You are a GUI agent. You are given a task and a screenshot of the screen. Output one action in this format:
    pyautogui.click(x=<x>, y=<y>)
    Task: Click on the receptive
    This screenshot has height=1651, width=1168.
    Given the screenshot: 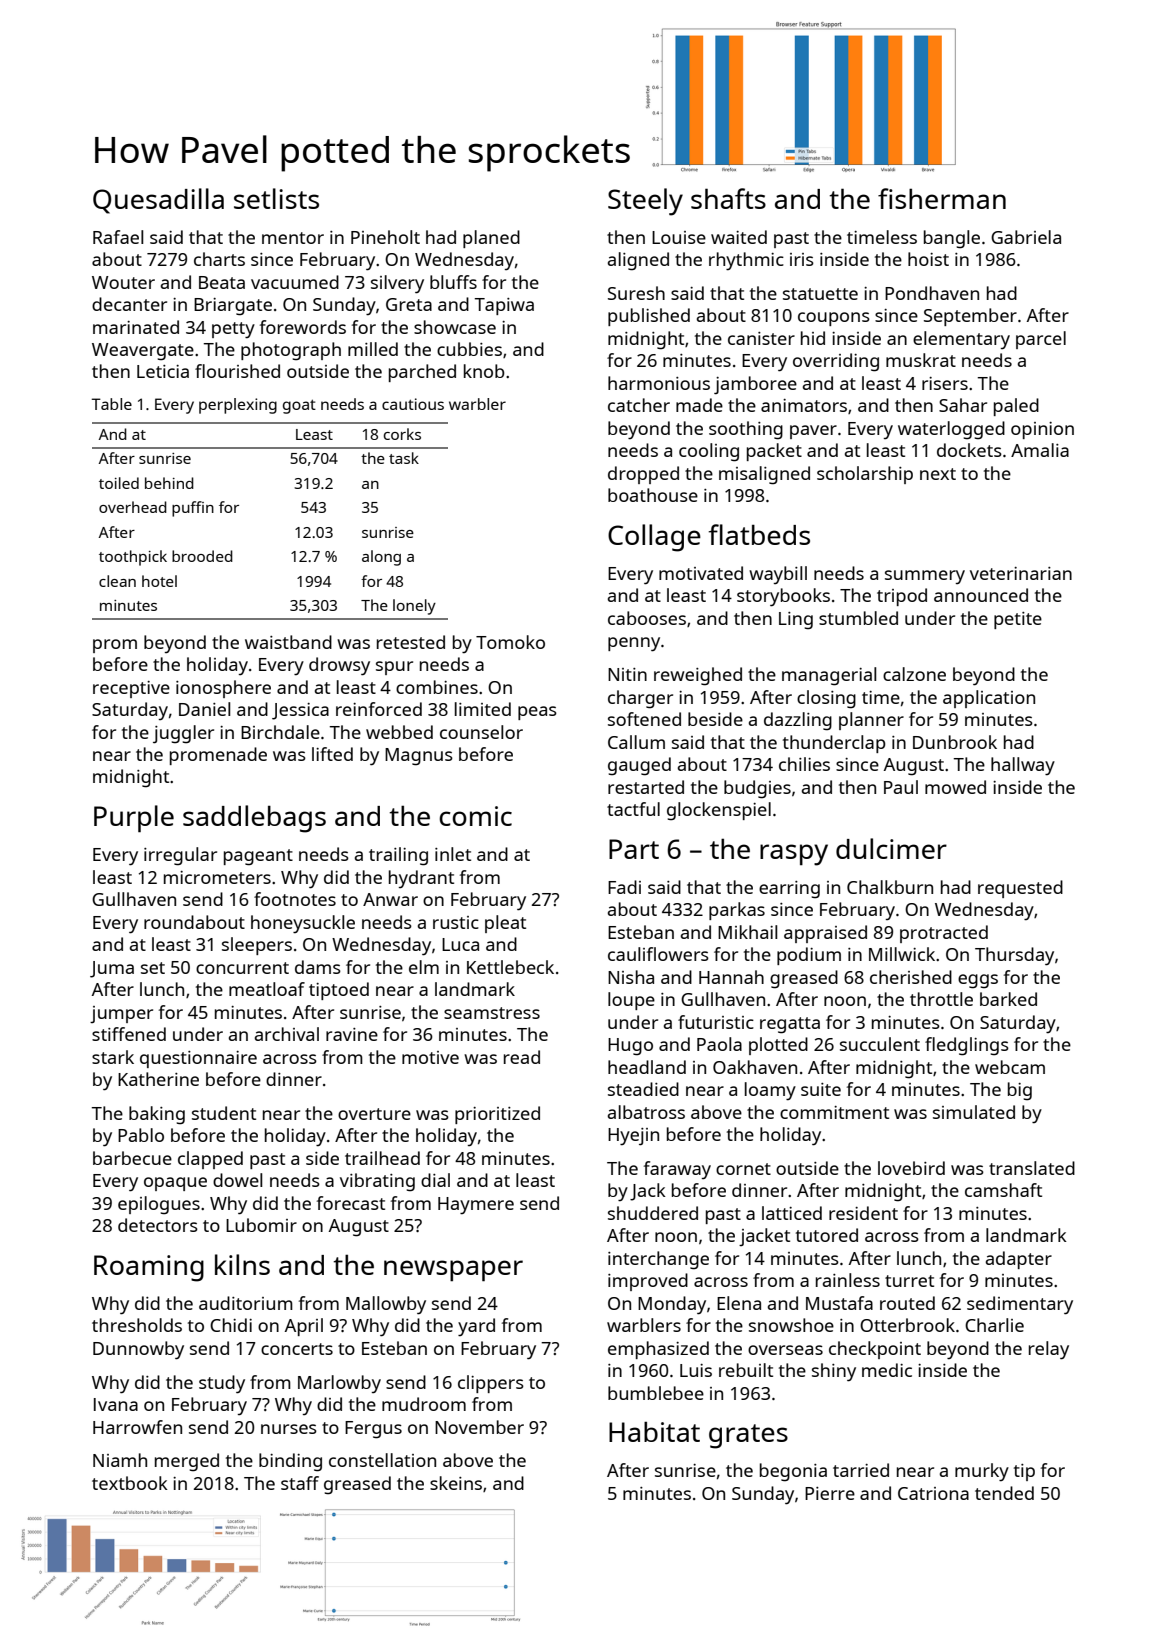 What is the action you would take?
    pyautogui.click(x=131, y=689)
